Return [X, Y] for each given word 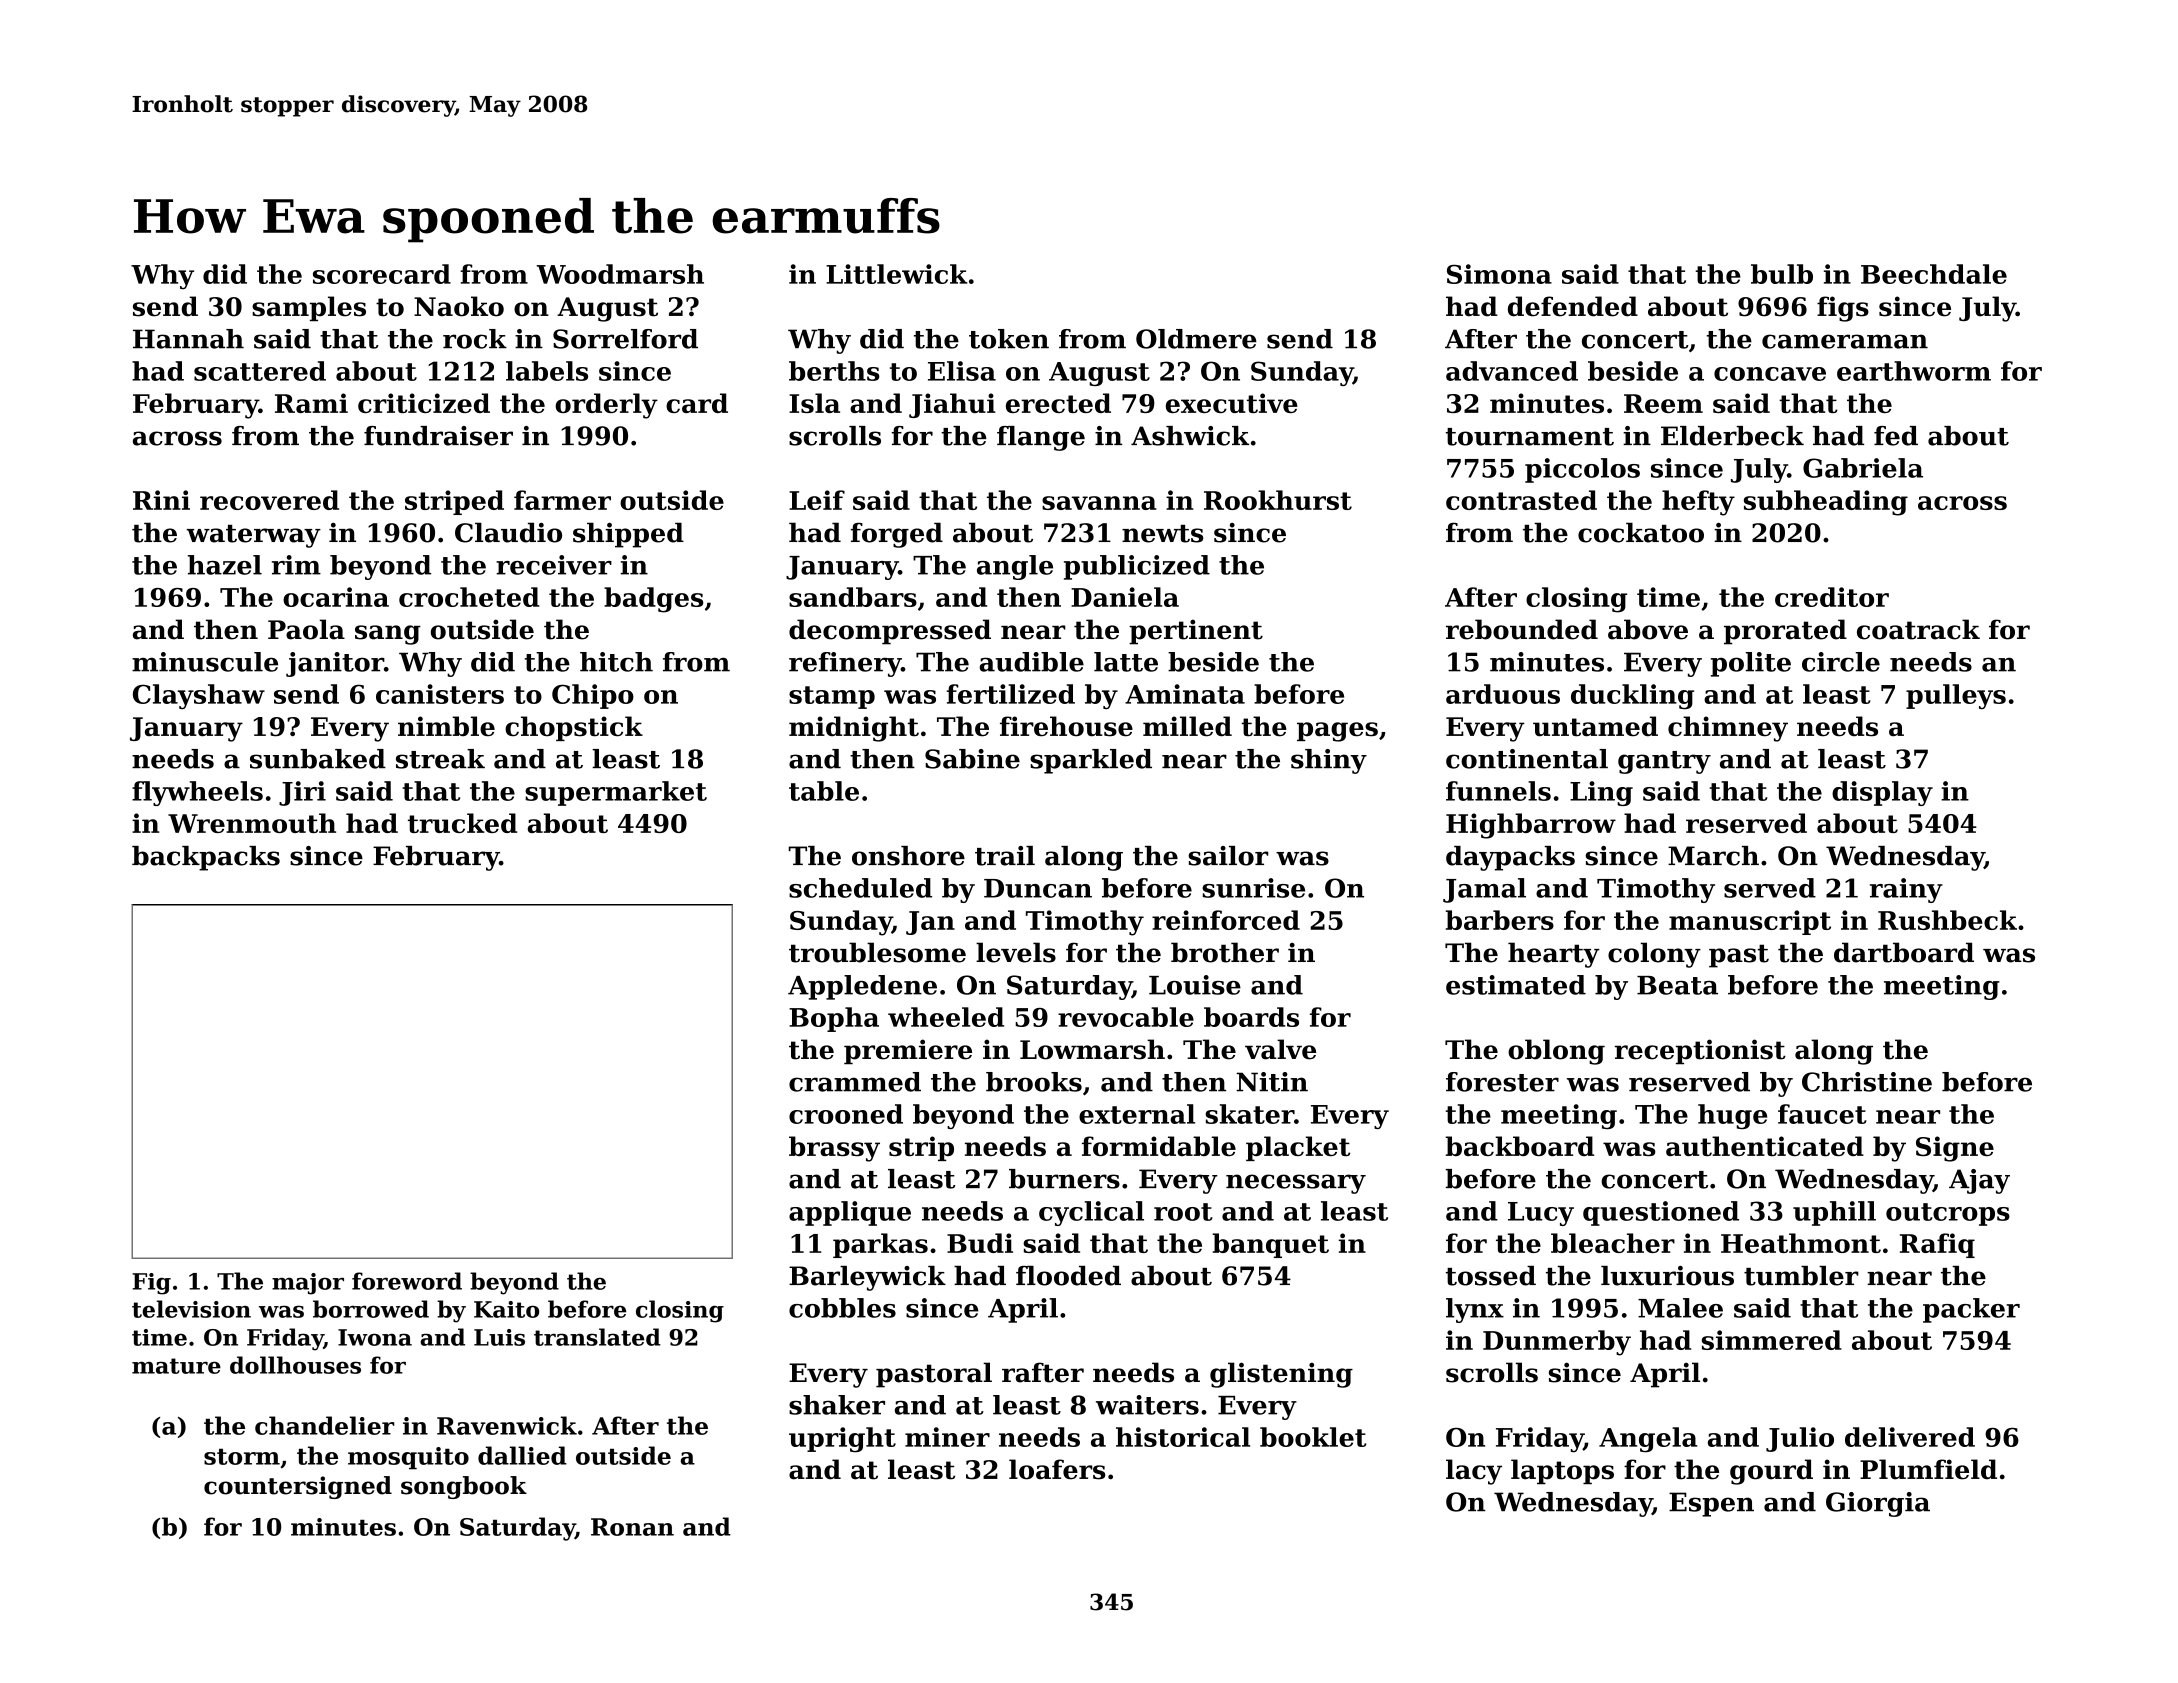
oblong [1556, 1052]
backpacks [206, 858]
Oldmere [1196, 339]
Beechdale [1934, 274]
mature [176, 1366]
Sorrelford [625, 339]
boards [1251, 1017]
